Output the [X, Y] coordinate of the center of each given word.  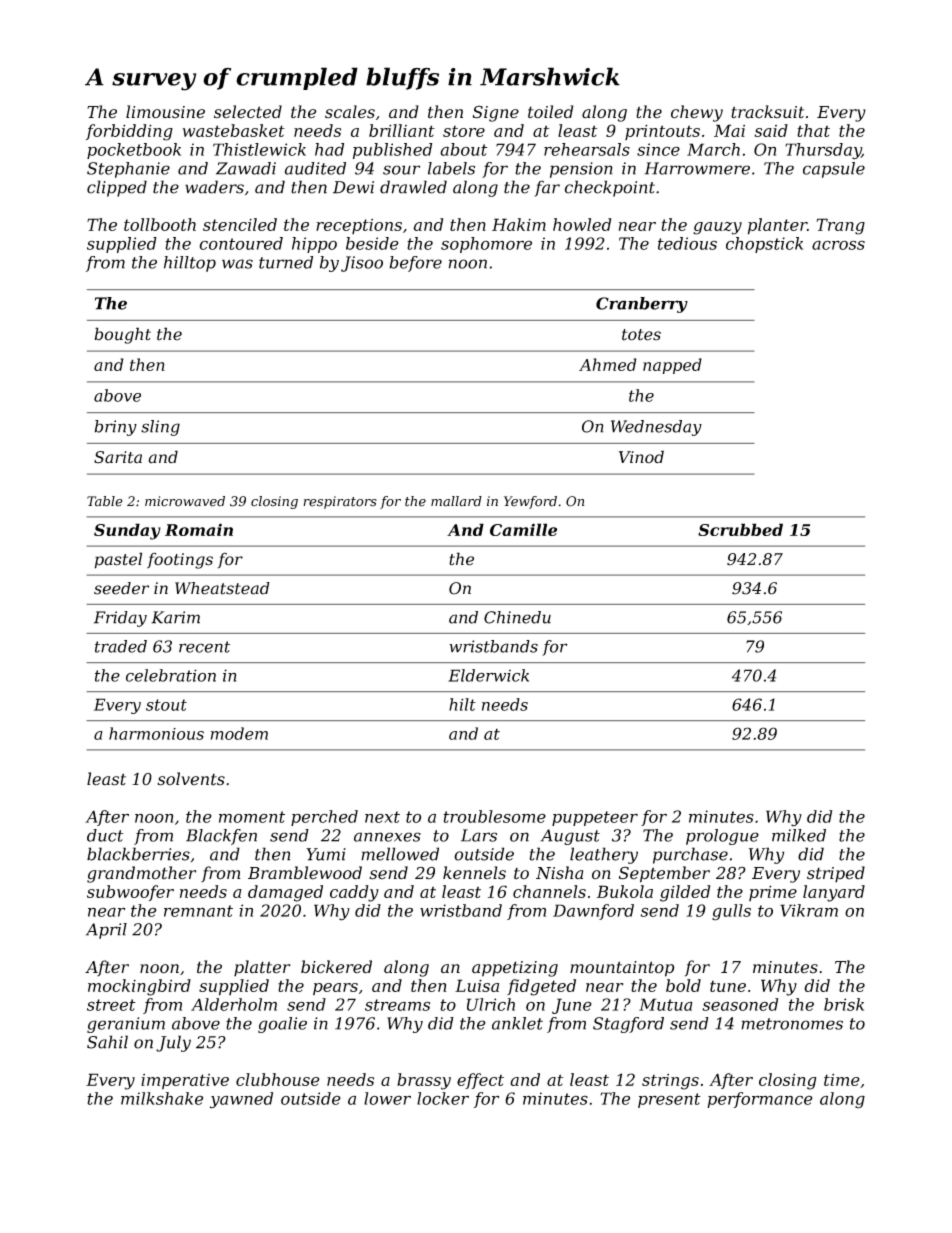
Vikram [809, 910]
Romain [199, 529]
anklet [517, 1023]
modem [239, 733]
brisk [844, 1004]
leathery [604, 855]
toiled [550, 112]
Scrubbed [740, 529]
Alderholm [234, 1004]
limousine [165, 112]
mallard [456, 501]
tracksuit [767, 112]
